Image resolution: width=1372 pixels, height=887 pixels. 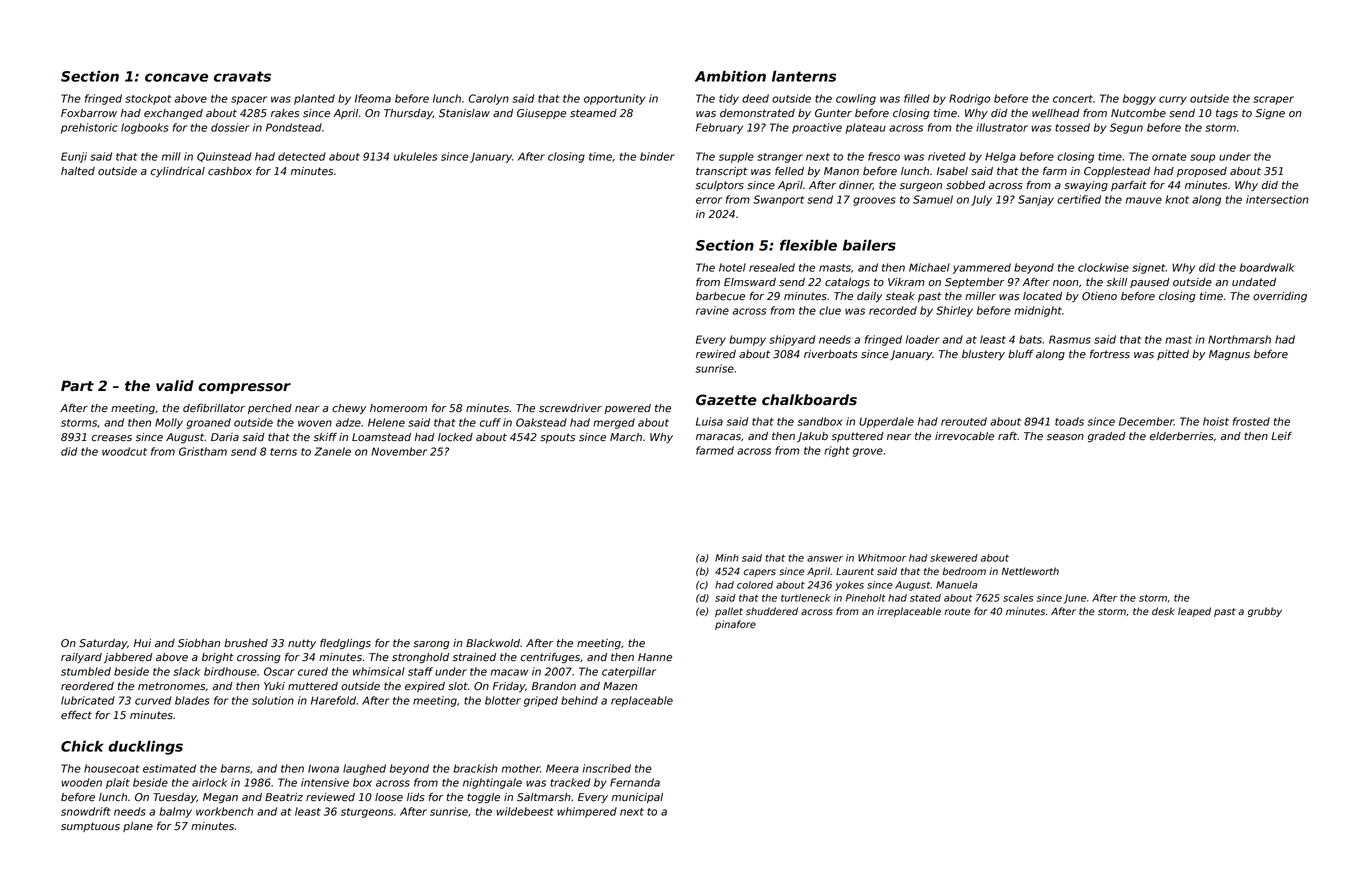 I want to click on cravats, so click(x=242, y=76).
